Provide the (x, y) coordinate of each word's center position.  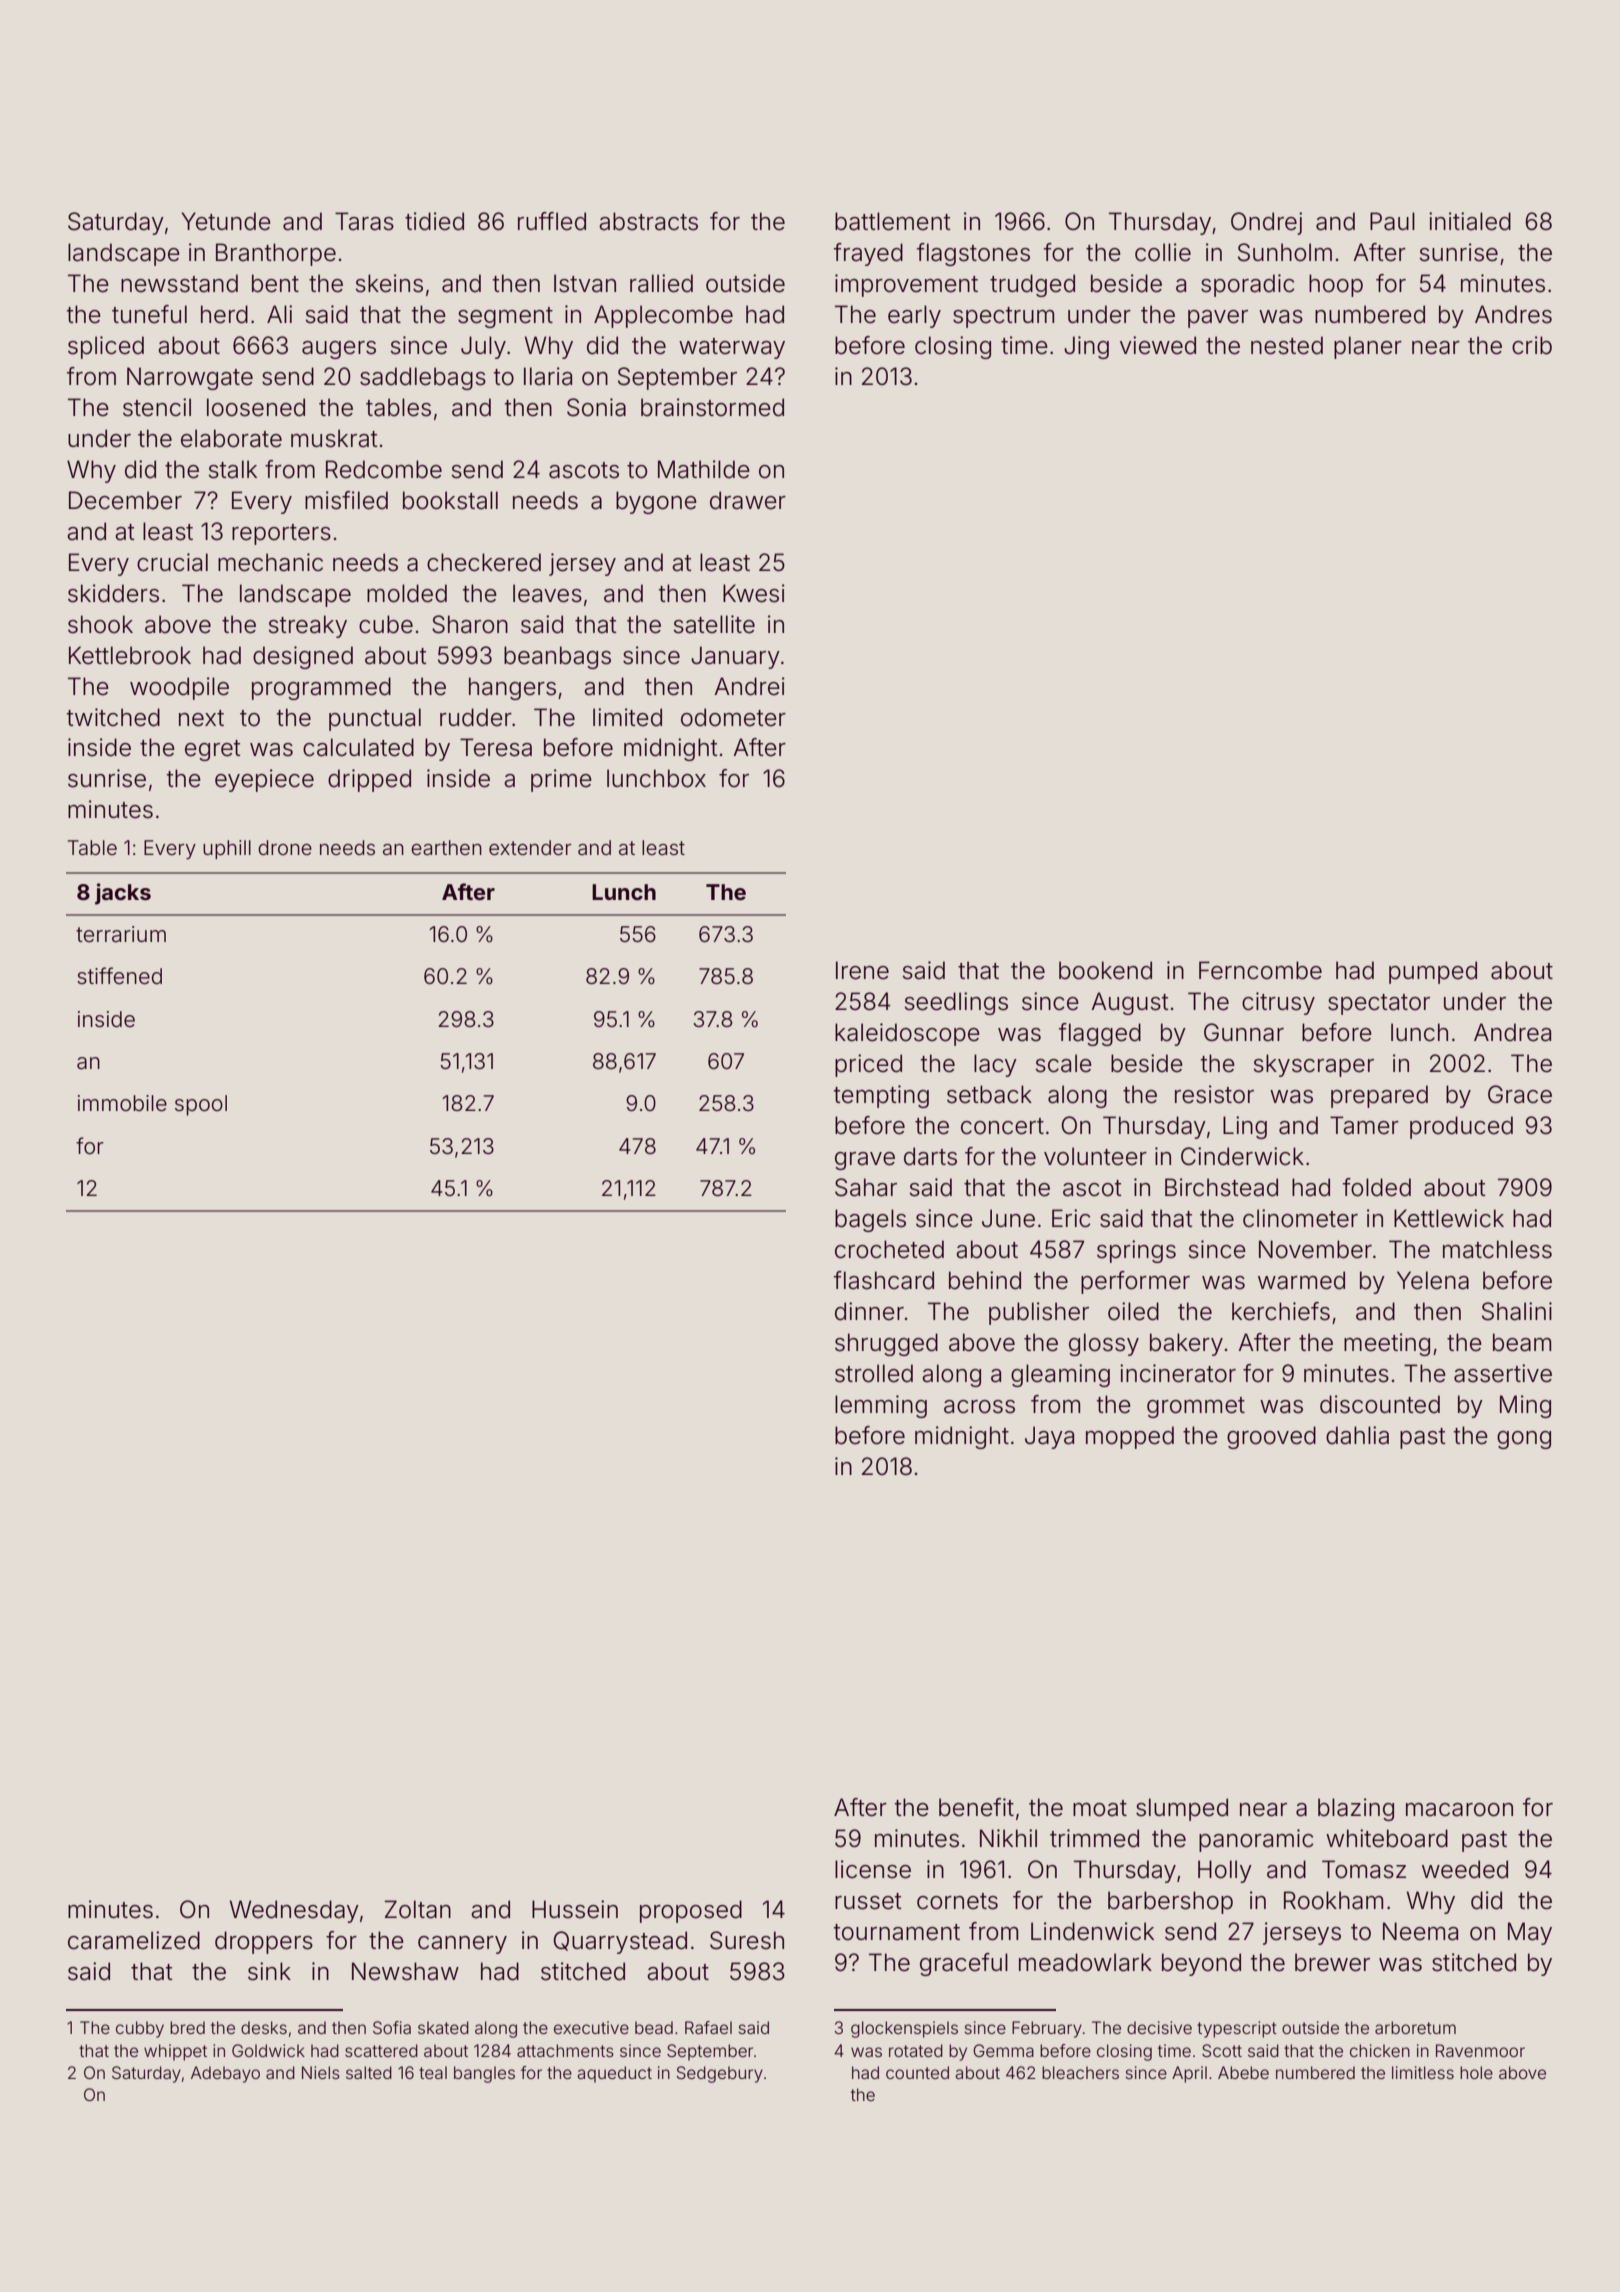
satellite (714, 624)
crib (1532, 345)
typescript (1237, 2029)
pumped (1433, 972)
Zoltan (418, 1909)
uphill (227, 849)
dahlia (1357, 1435)
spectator (1379, 1004)
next (201, 718)
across (979, 1407)
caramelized (134, 1940)
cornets (957, 1901)
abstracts (648, 221)
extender (530, 847)
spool (201, 1105)
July (483, 347)
